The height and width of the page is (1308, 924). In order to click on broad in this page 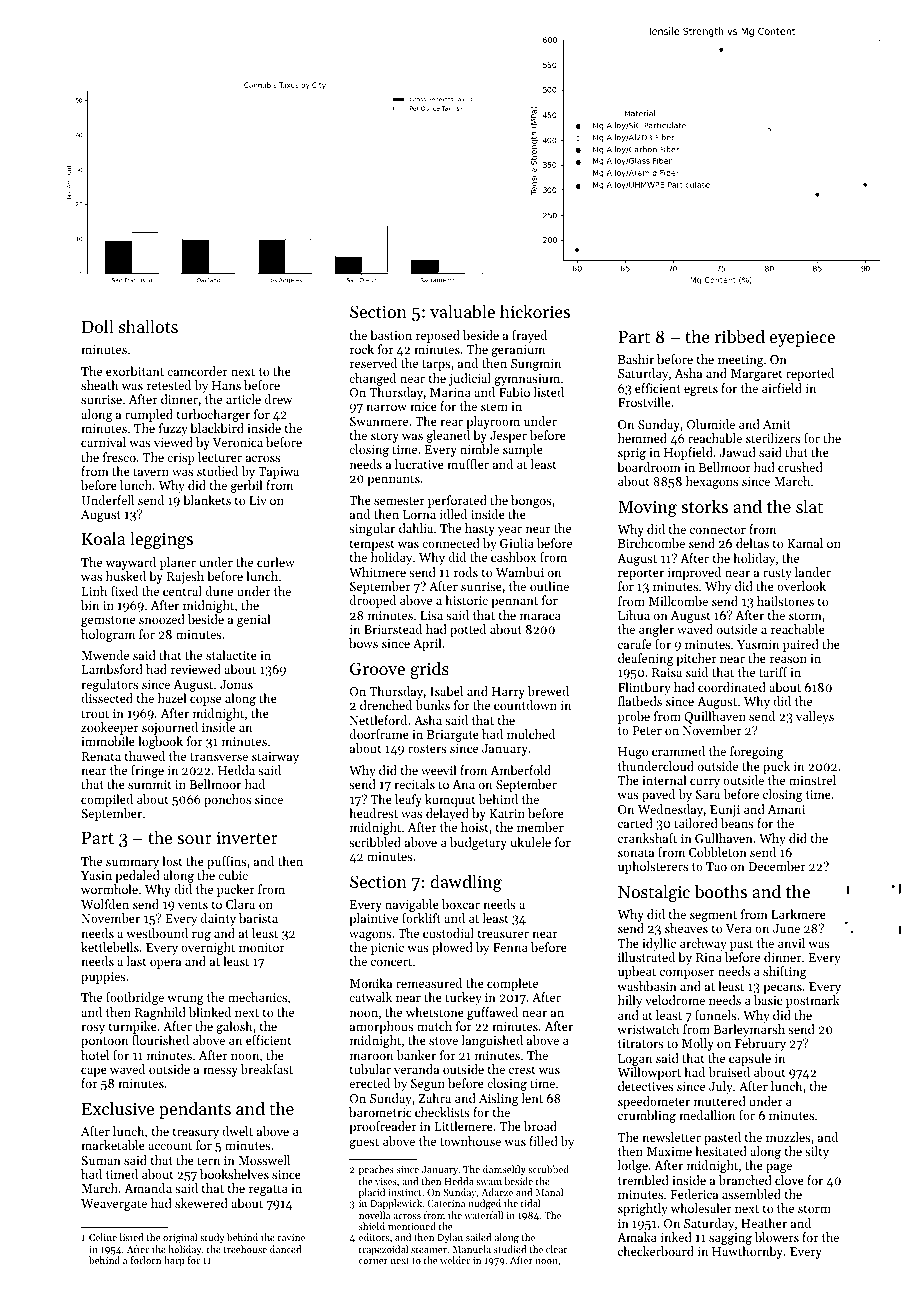, I will do `click(540, 1126)`.
